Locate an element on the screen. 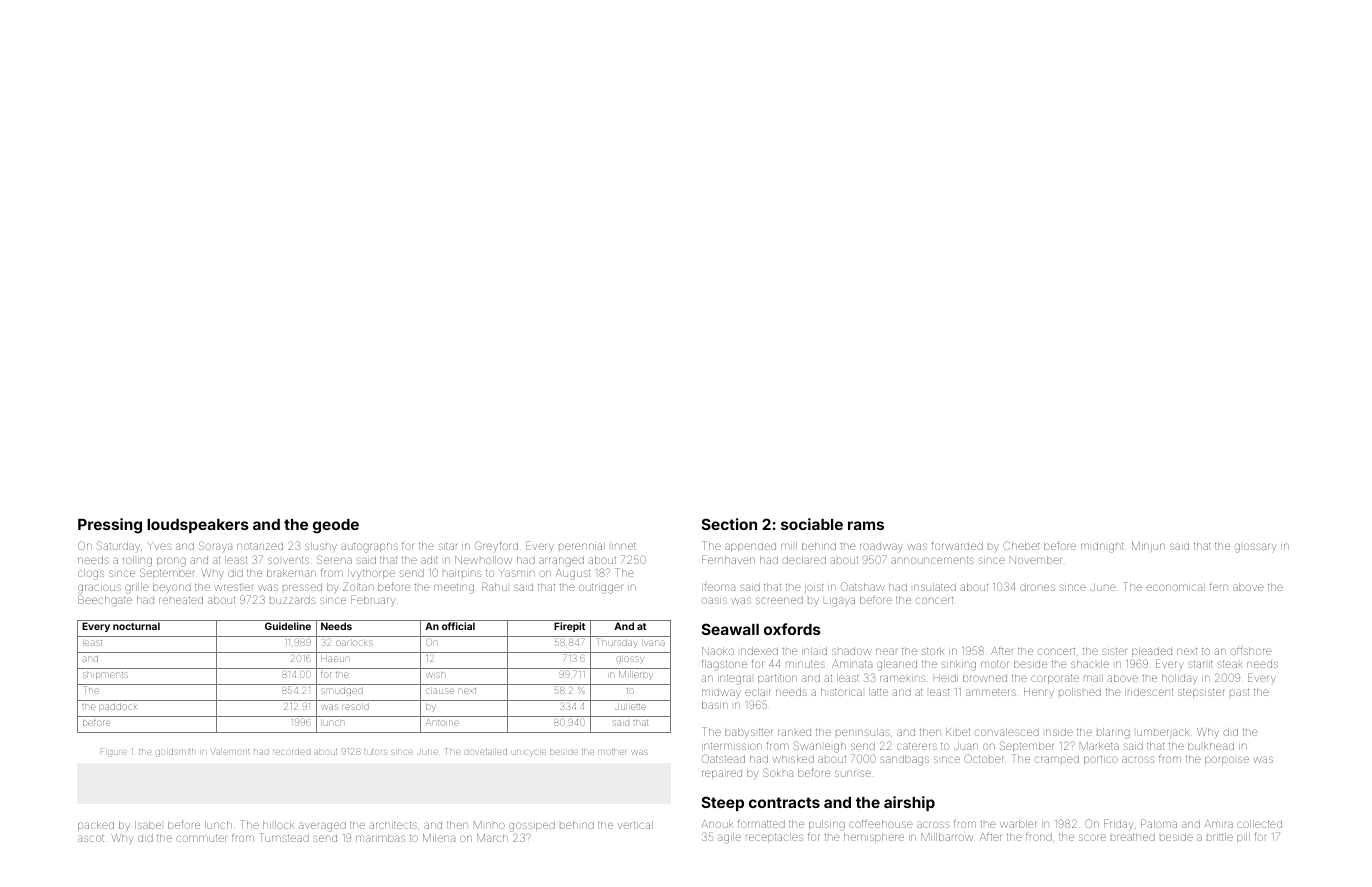 This screenshot has width=1372, height=887. ascot is located at coordinates (91, 838).
